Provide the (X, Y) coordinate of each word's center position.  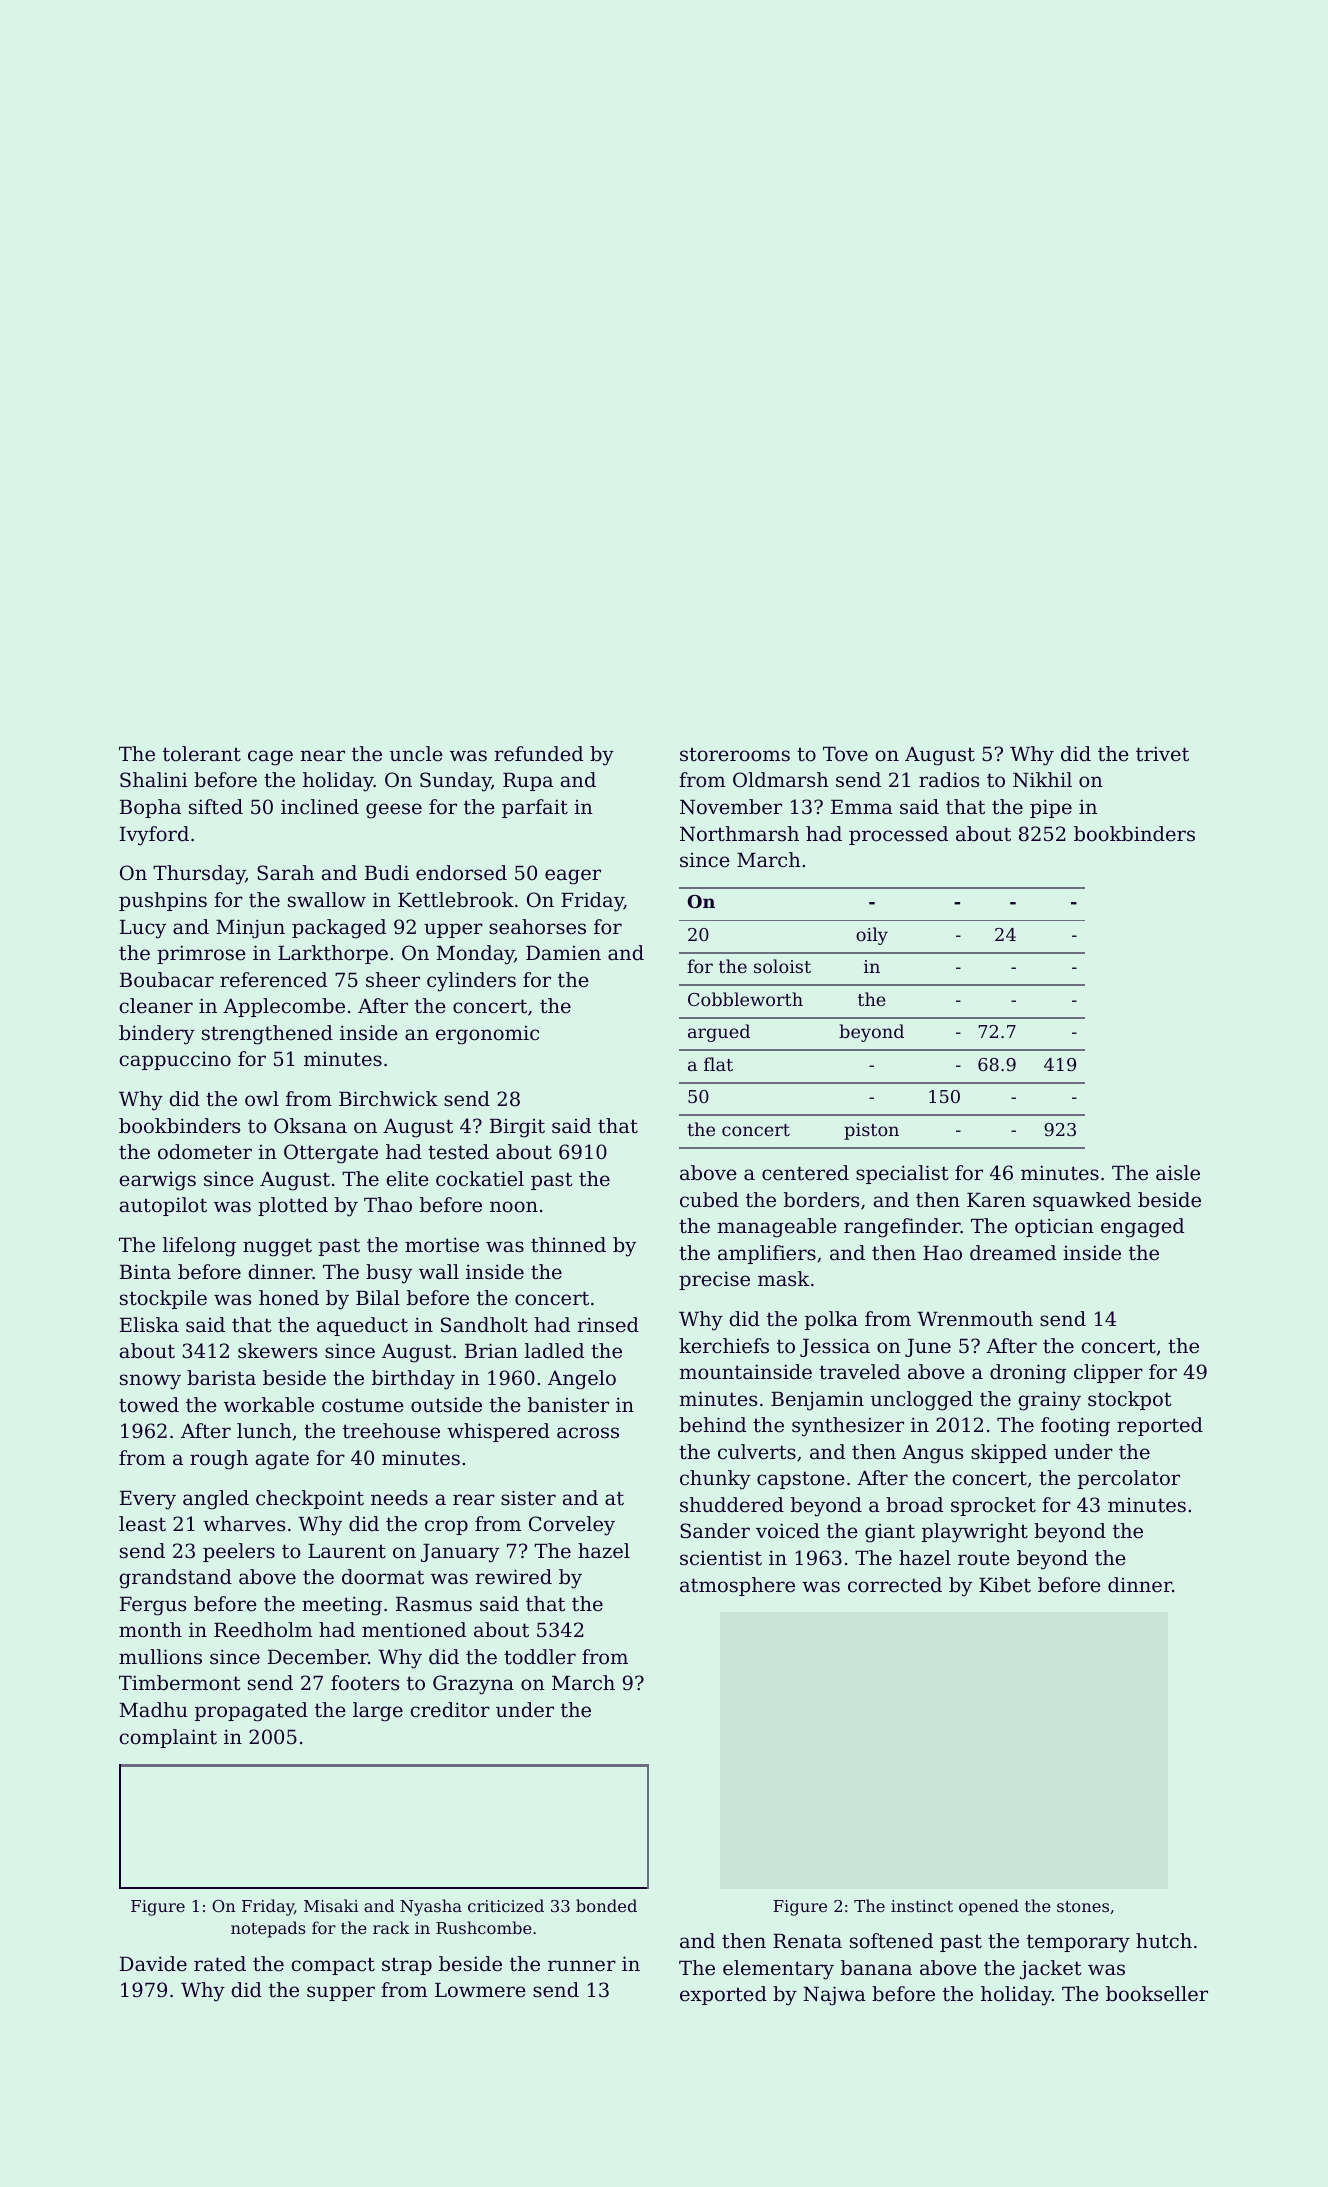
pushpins (163, 901)
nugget (277, 1247)
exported (723, 1995)
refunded (538, 754)
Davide (153, 1964)
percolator (1129, 1479)
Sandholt (484, 1325)
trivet (1162, 753)
